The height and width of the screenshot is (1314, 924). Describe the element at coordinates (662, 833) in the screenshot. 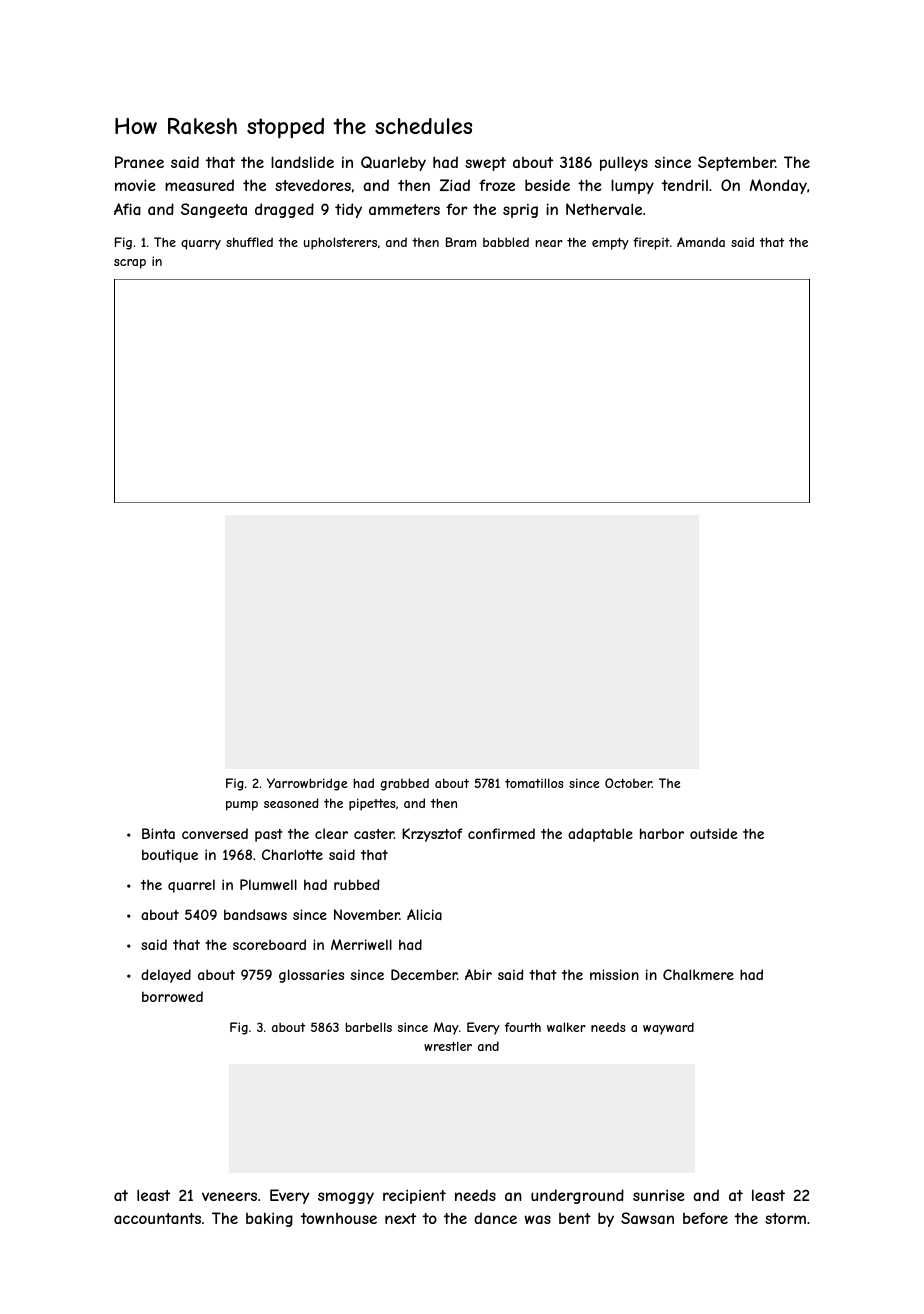

I see `harbor` at that location.
